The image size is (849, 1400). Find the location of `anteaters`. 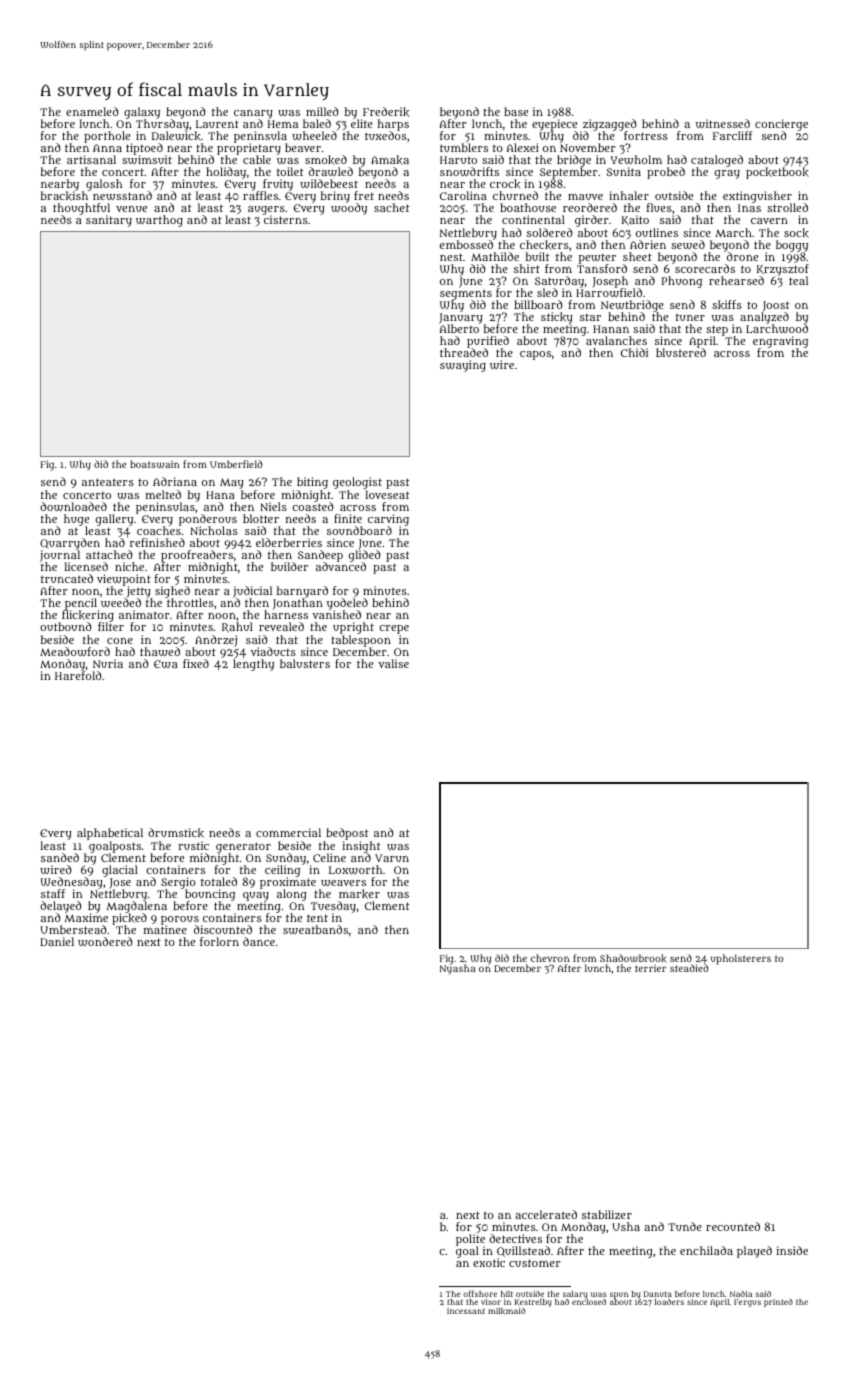

anteaters is located at coordinates (108, 482).
